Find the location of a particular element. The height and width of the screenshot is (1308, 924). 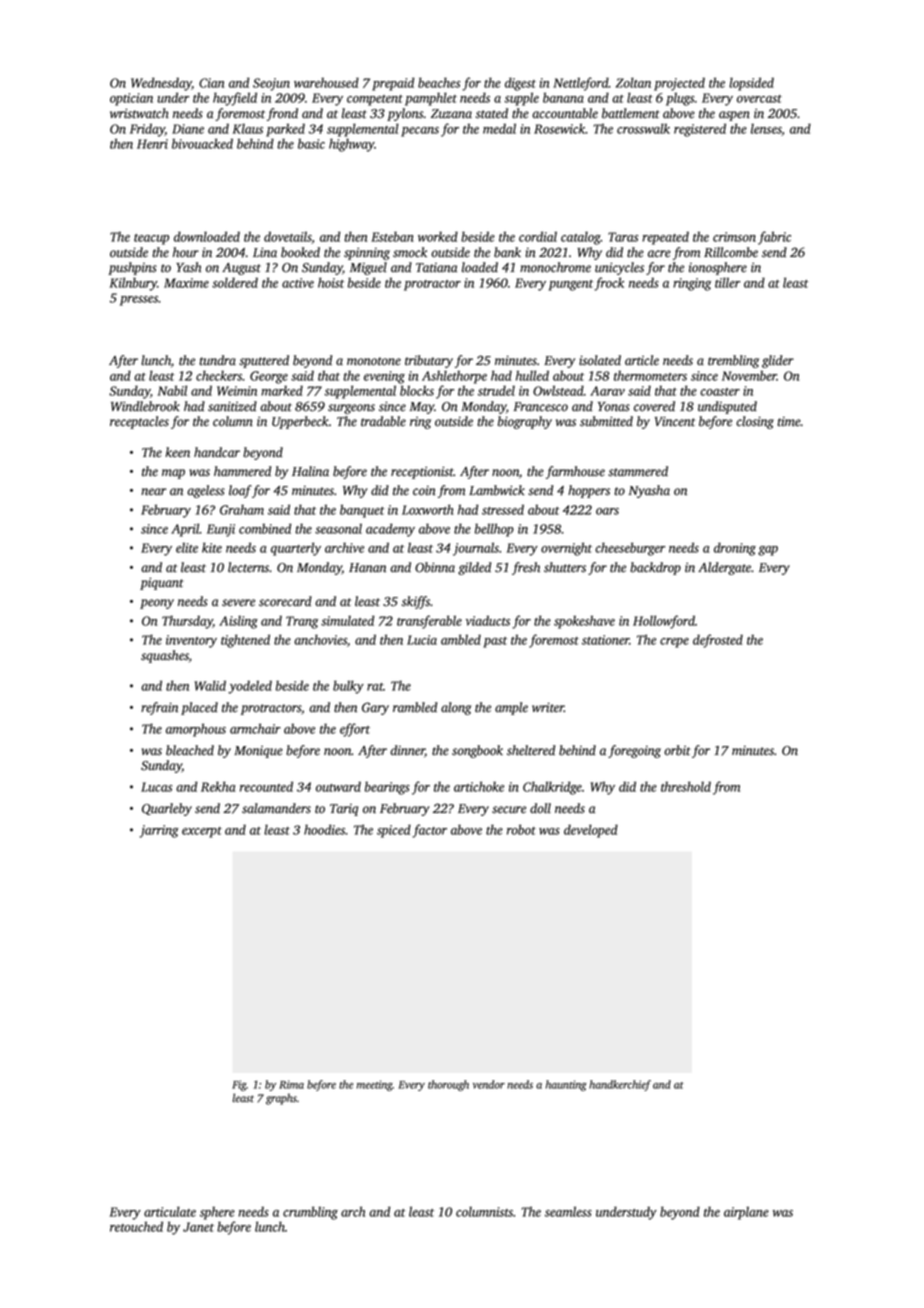

August is located at coordinates (241, 269).
